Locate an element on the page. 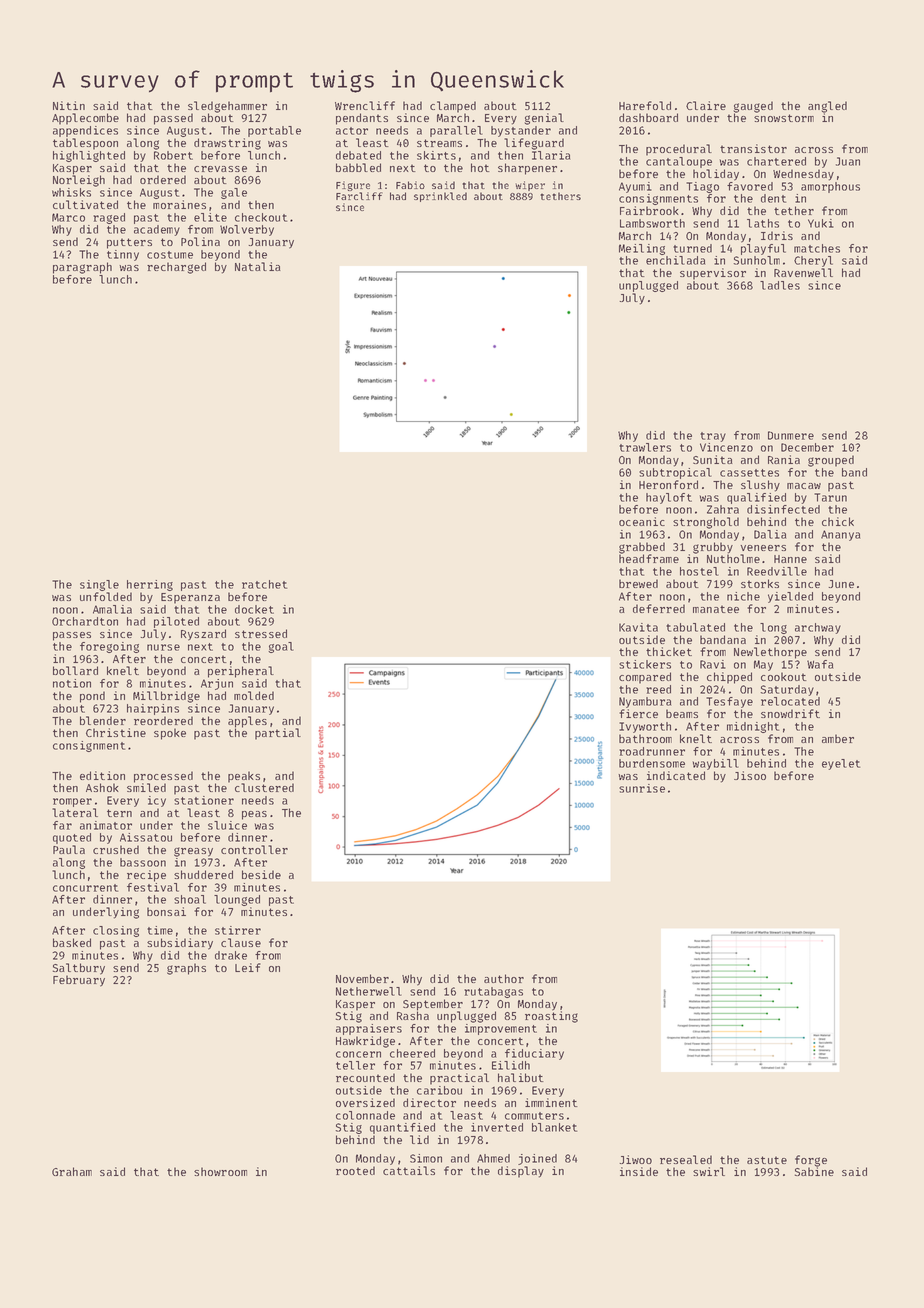 The height and width of the image is (1308, 924). Rasha is located at coordinates (413, 1015).
